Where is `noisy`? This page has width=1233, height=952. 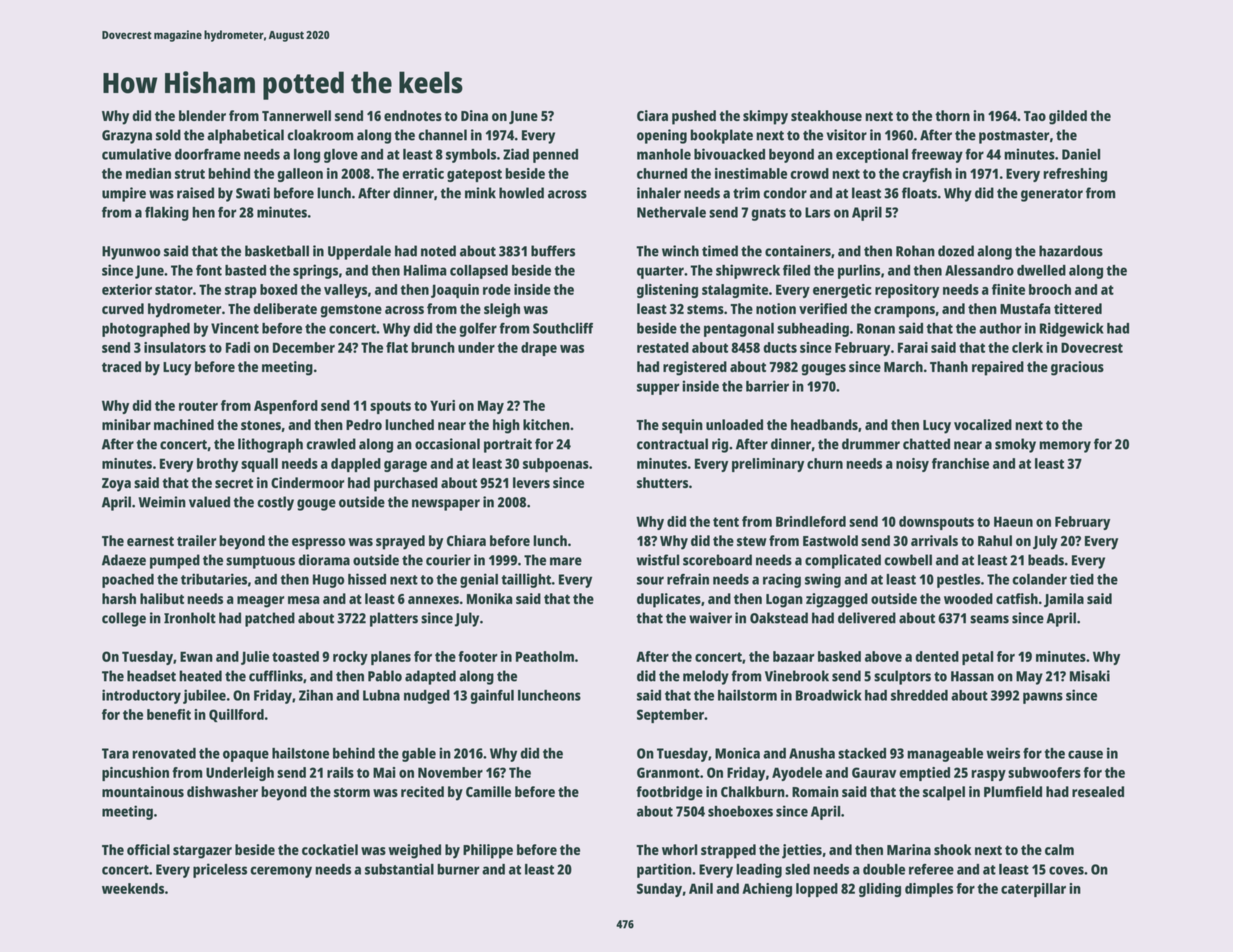 noisy is located at coordinates (912, 465).
